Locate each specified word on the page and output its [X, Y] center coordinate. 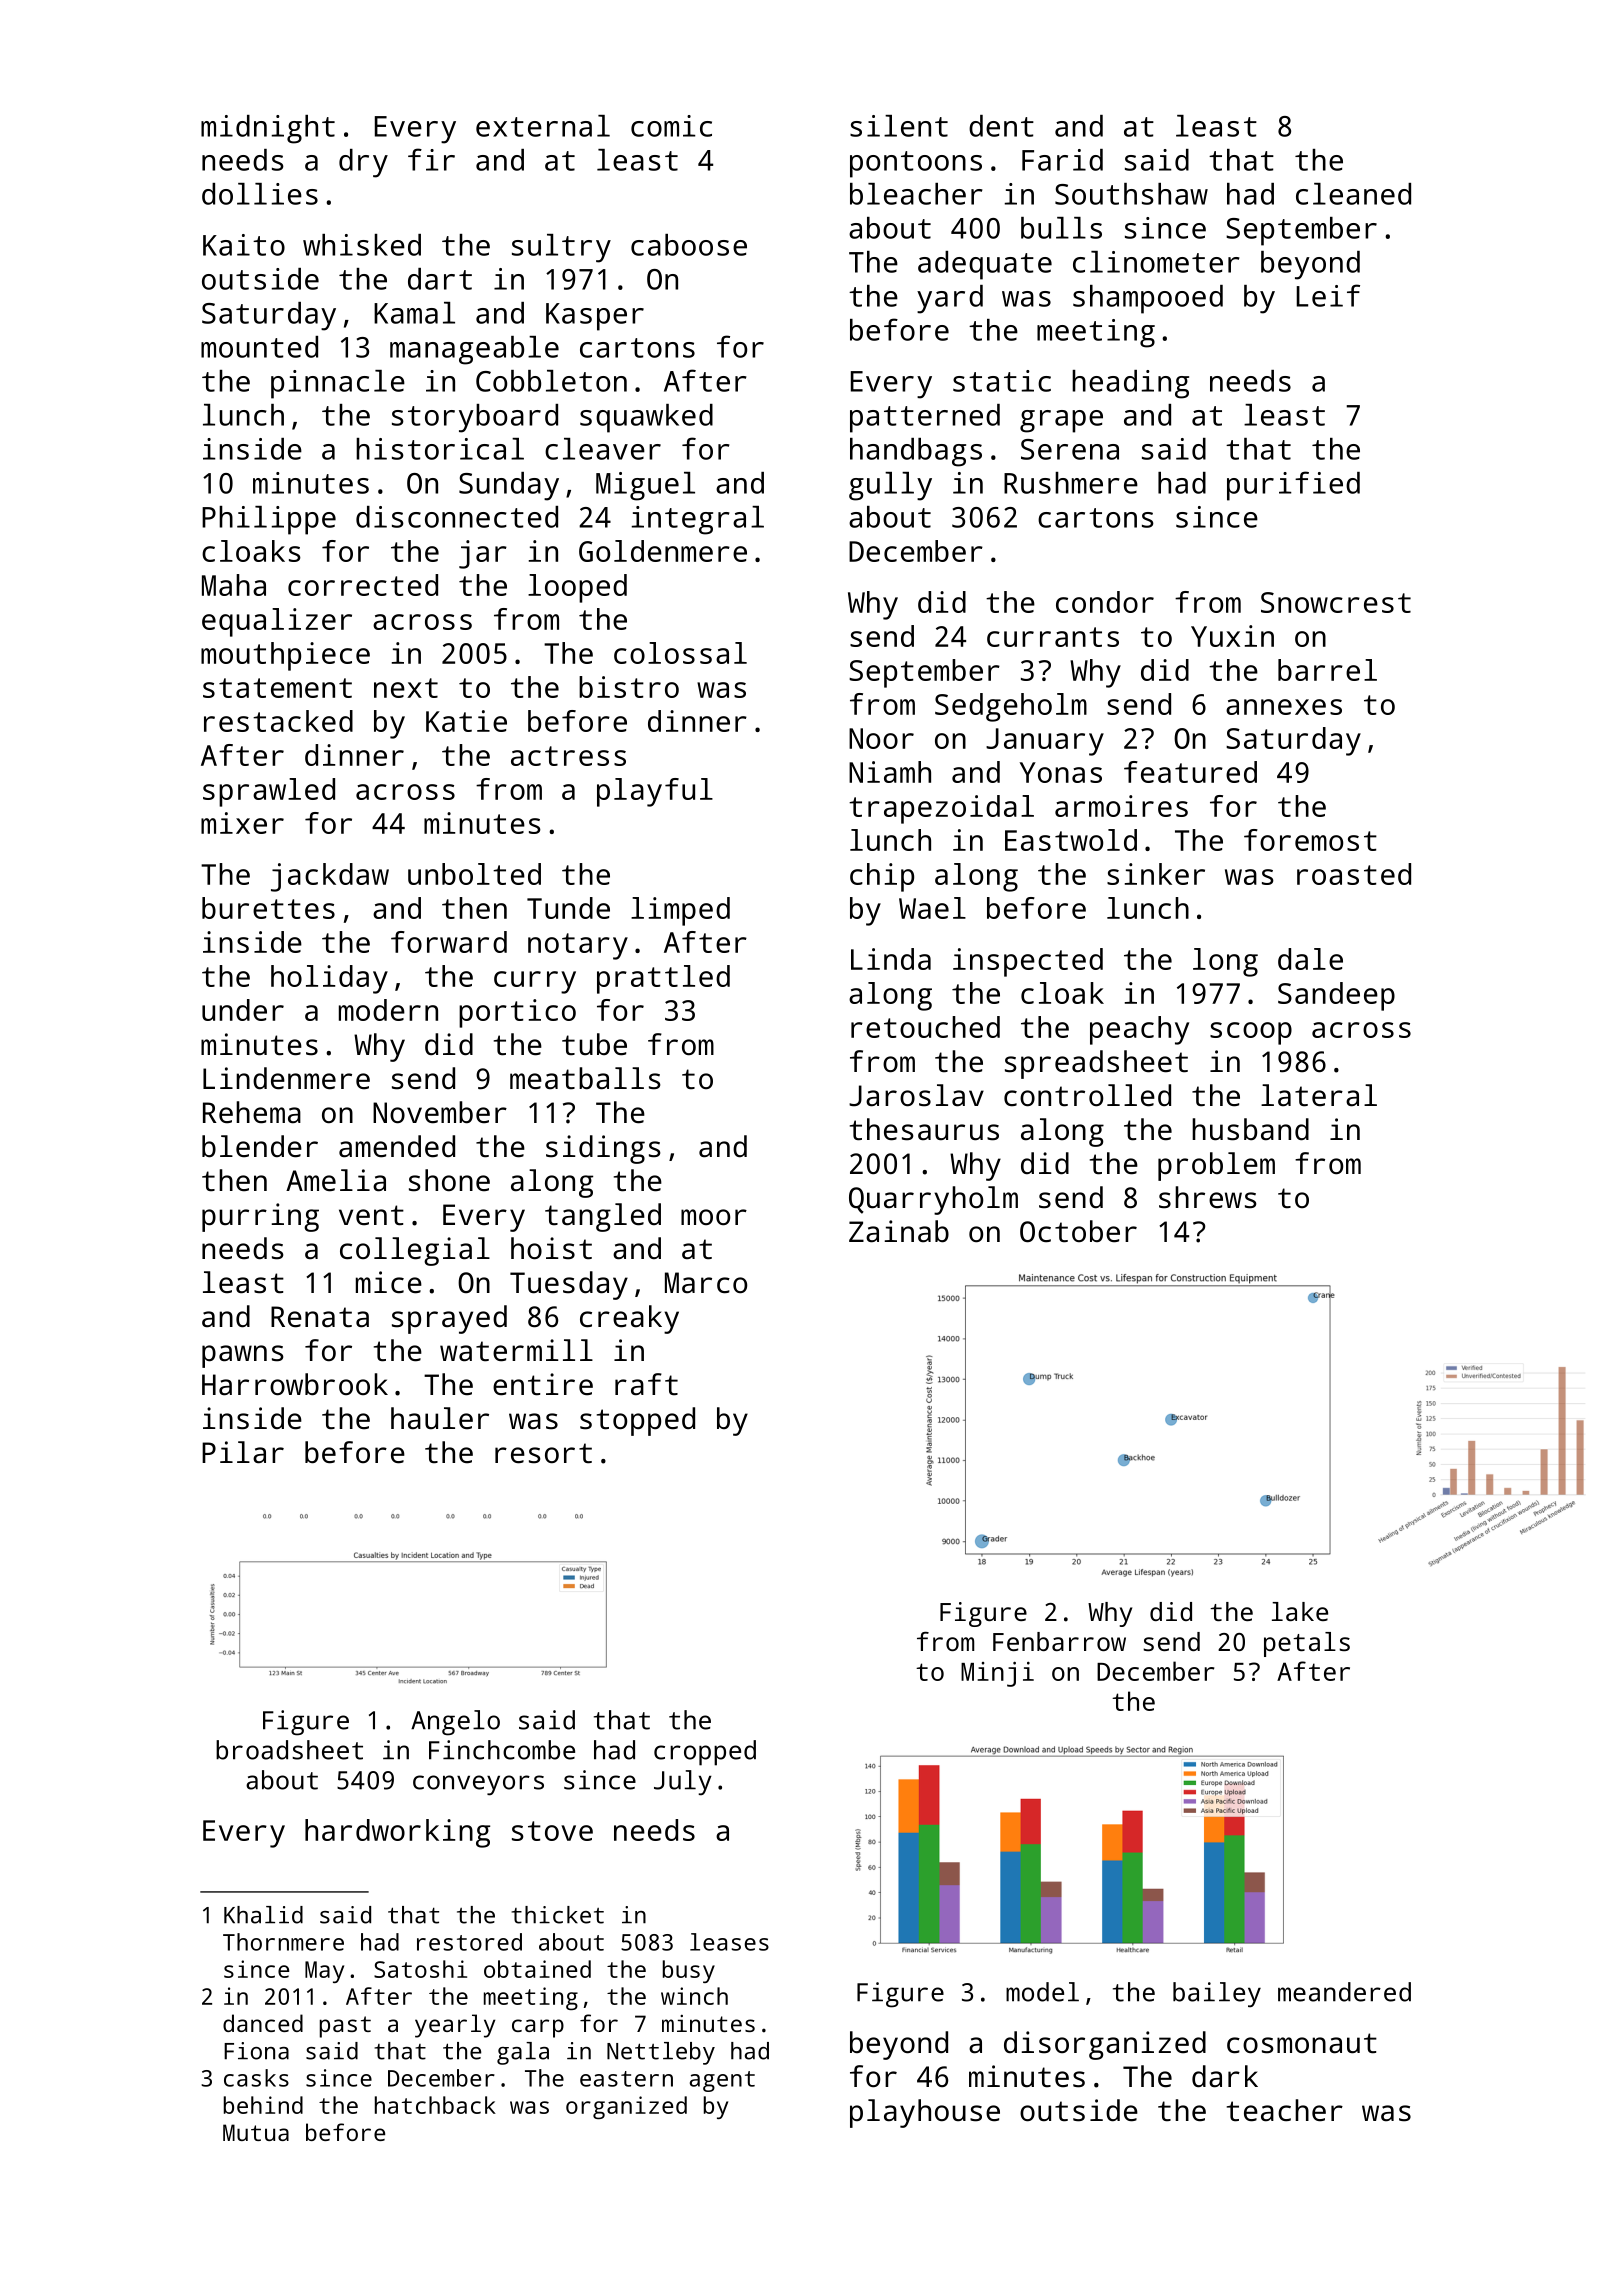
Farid [1062, 160]
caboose [689, 245]
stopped [637, 1421]
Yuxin [1232, 636]
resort [543, 1453]
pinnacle [338, 384]
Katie [466, 721]
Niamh [890, 772]
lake [1300, 1611]
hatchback [435, 2105]
